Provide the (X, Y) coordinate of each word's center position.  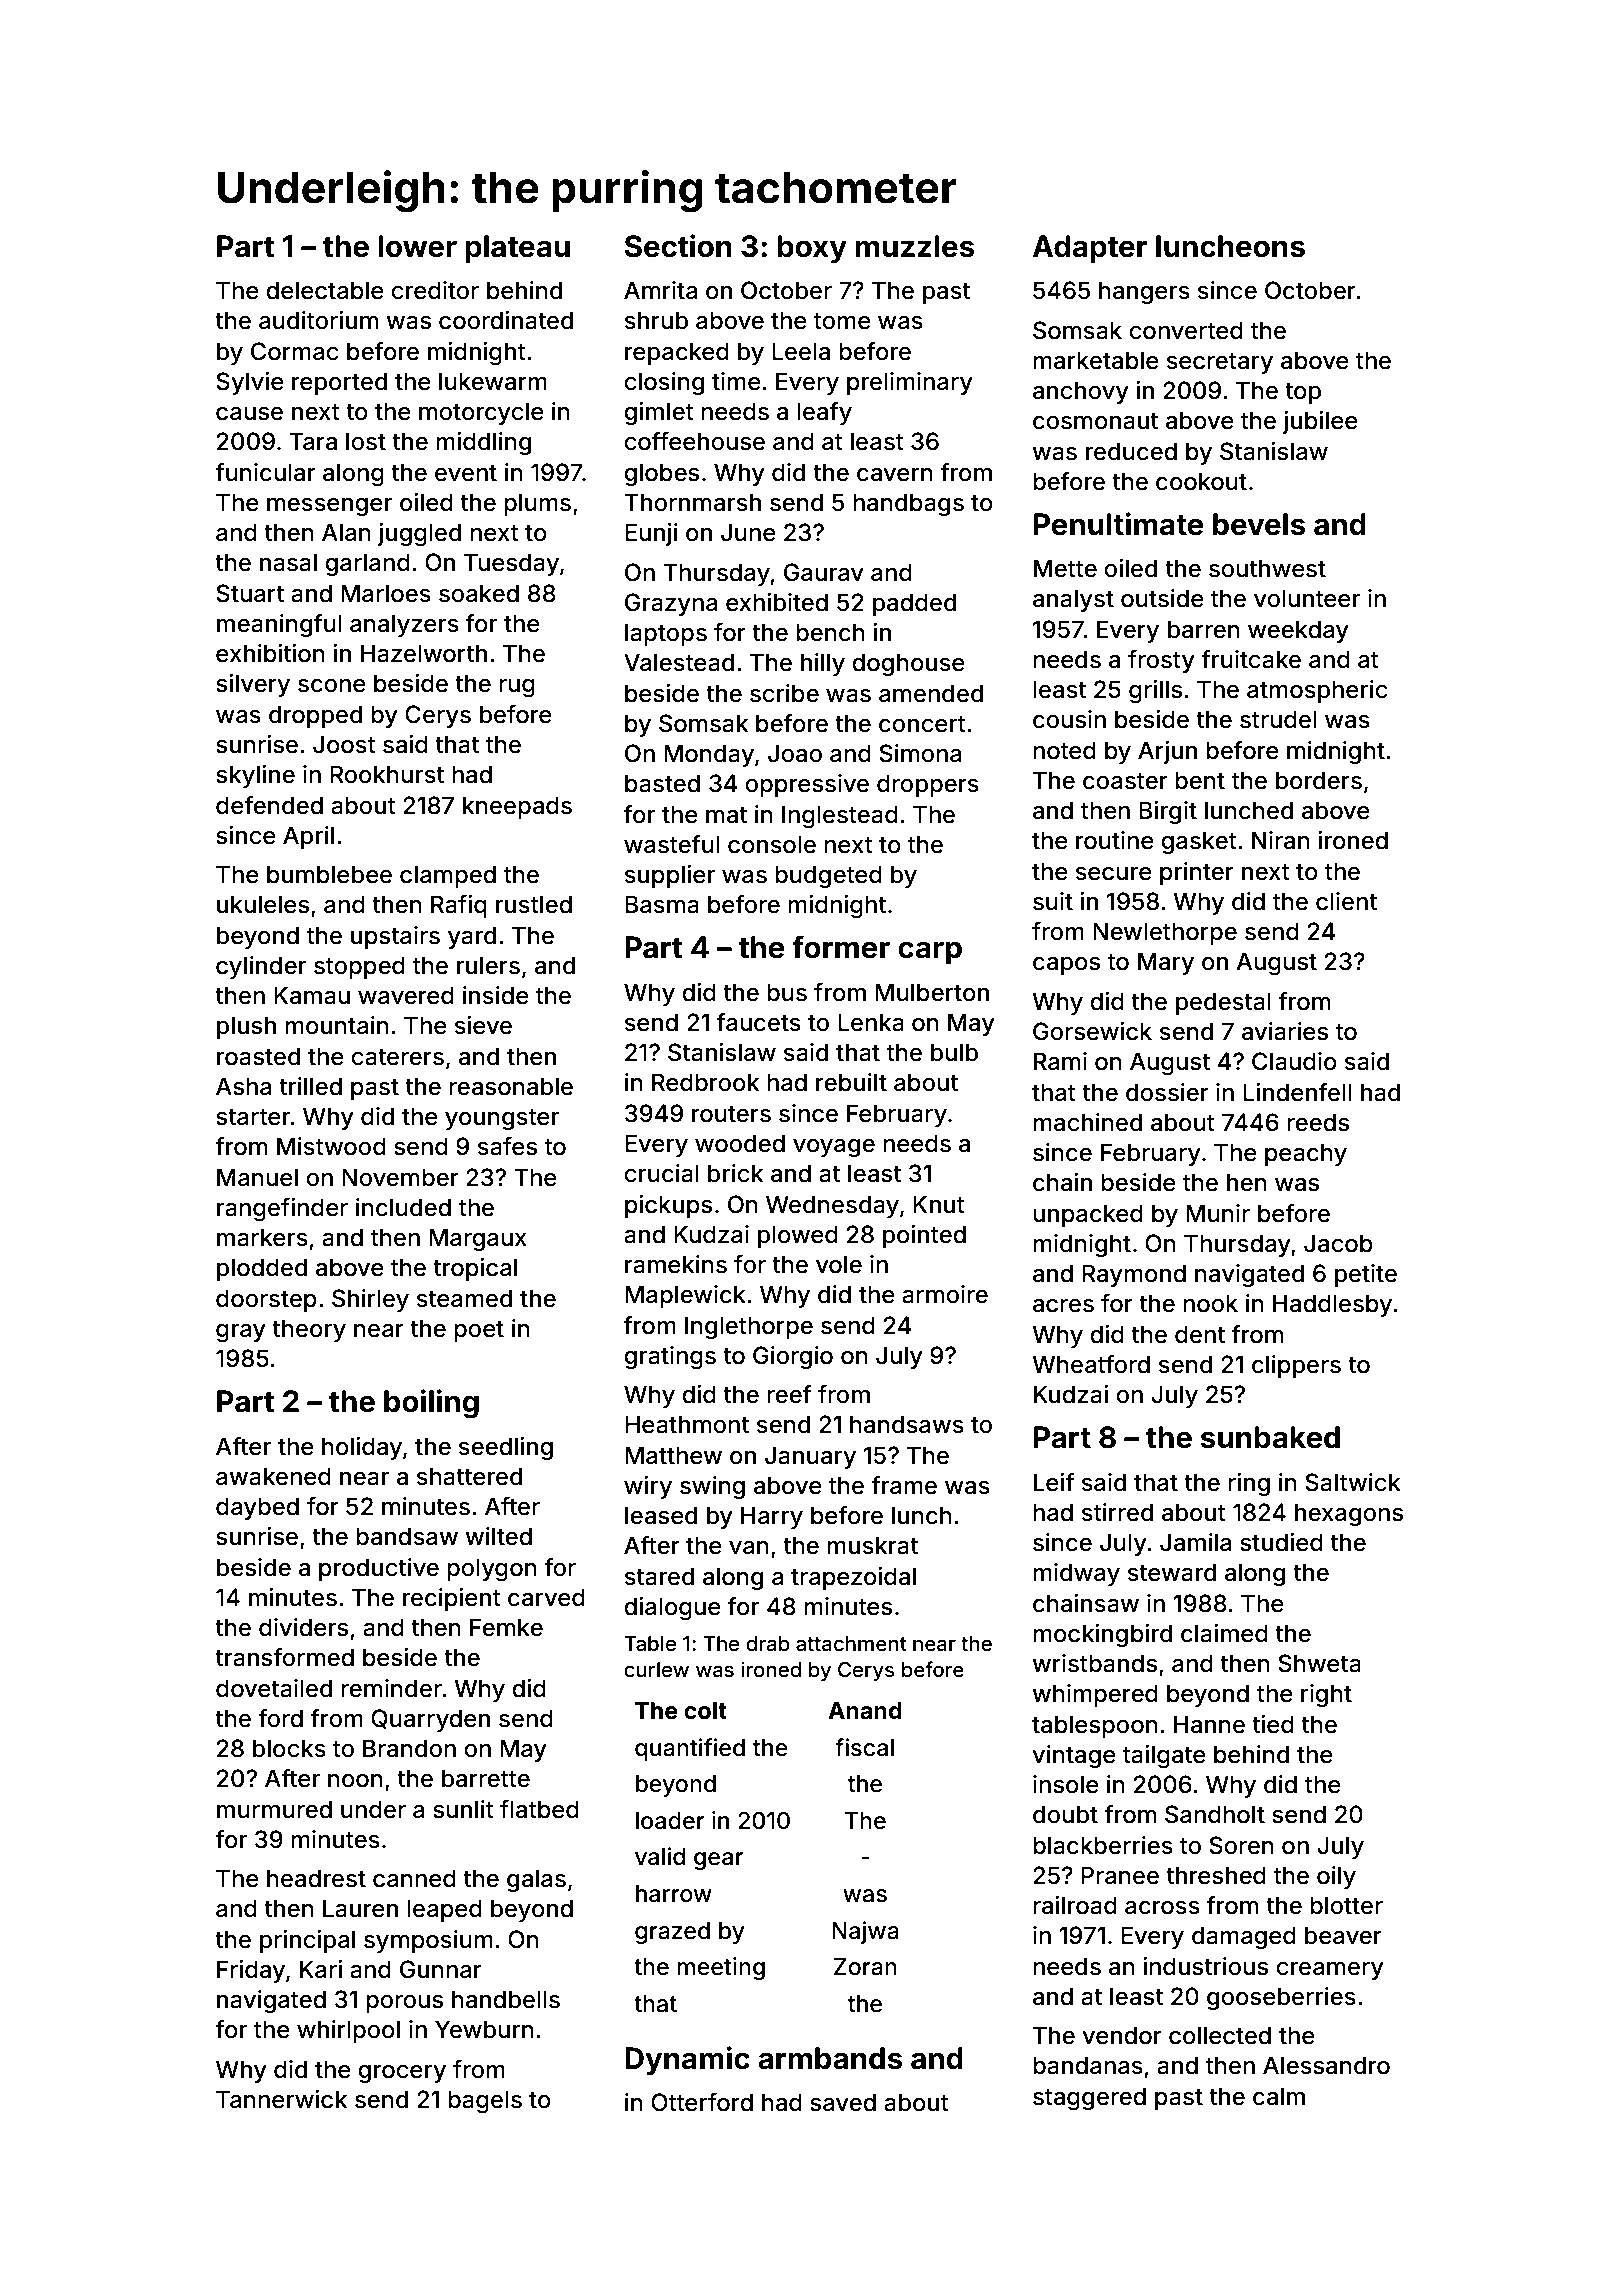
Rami (1060, 1061)
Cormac (294, 351)
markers (262, 1237)
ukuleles (263, 904)
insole (1066, 1784)
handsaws (907, 1424)
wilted (498, 1536)
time (736, 381)
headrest (316, 1878)
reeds (1318, 1122)
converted (1186, 330)
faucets (759, 1022)
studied (1281, 1542)
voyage (834, 1148)
